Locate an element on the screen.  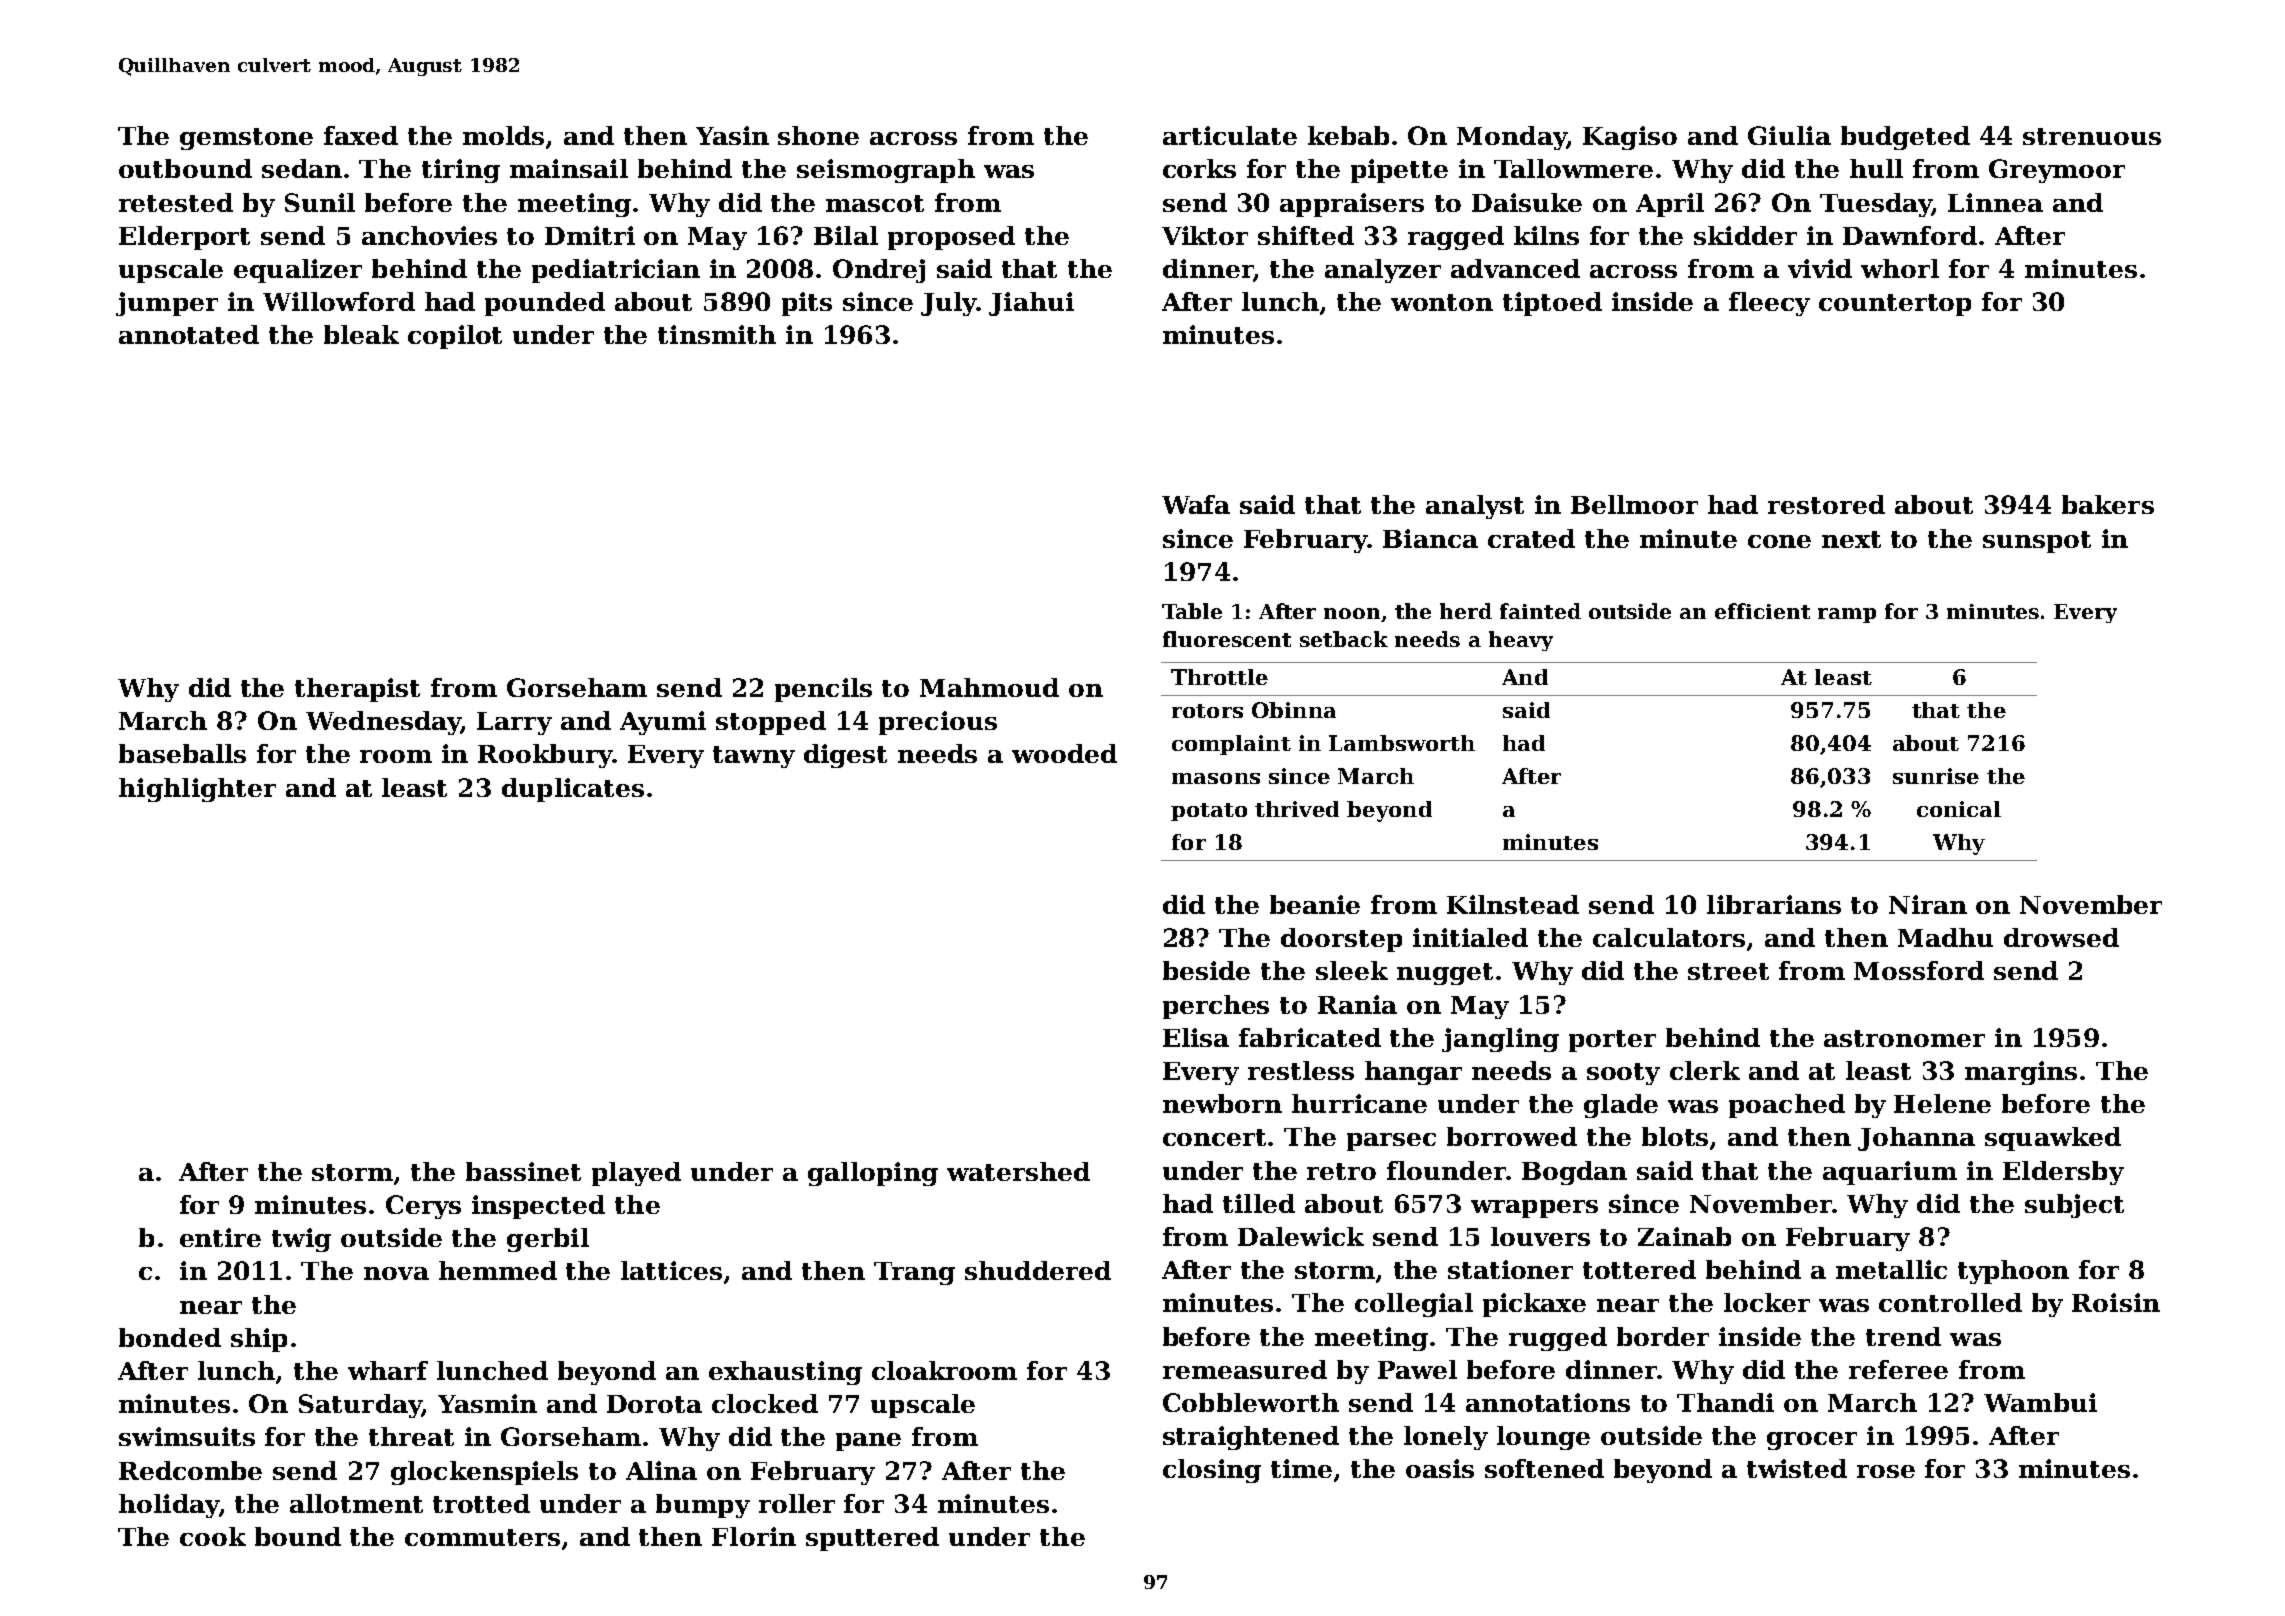
Saturday is located at coordinates (360, 1406).
